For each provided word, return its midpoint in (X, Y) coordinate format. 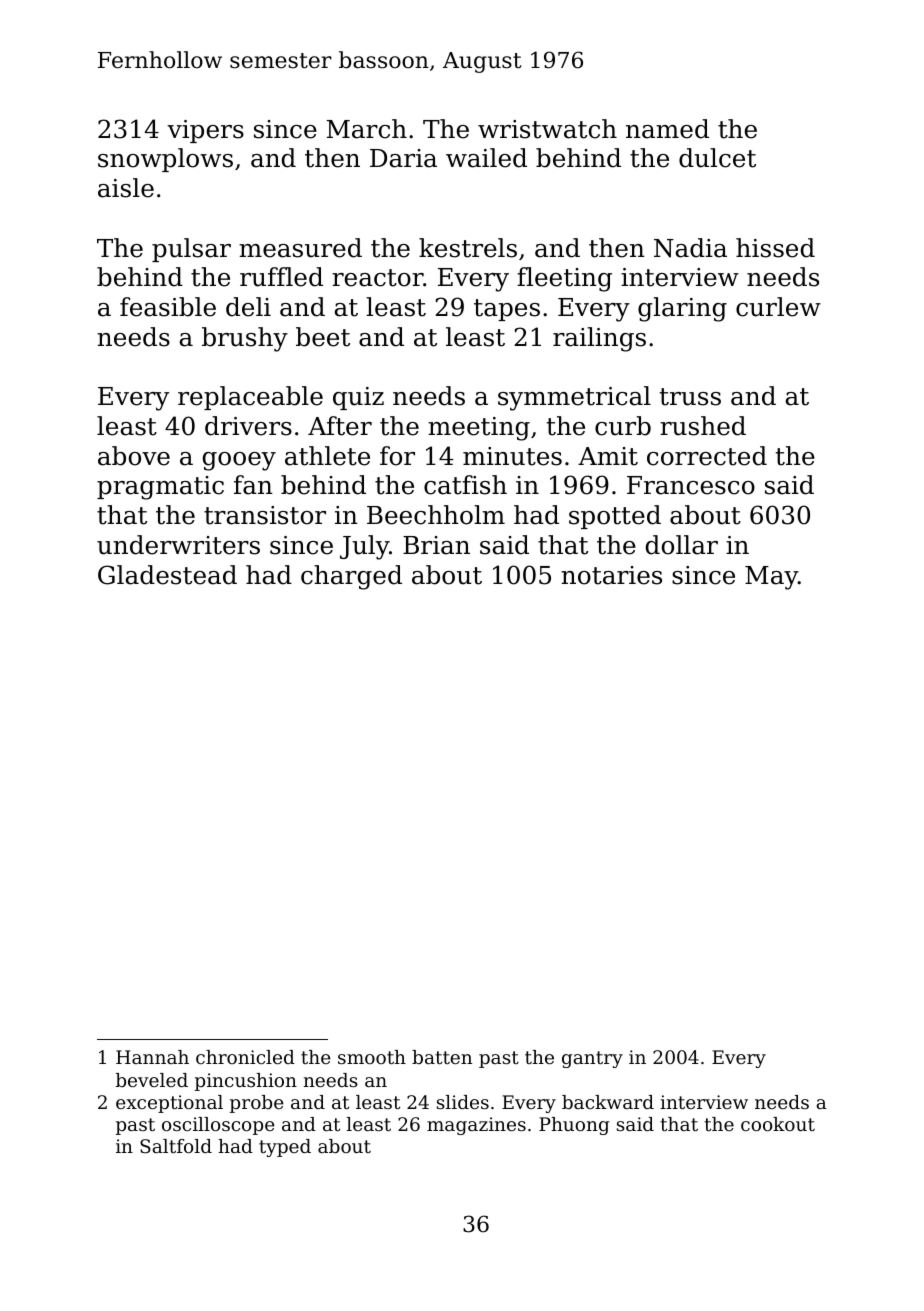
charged (351, 577)
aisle (126, 188)
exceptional (169, 1104)
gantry (592, 1059)
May (771, 578)
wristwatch (547, 129)
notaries (611, 575)
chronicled (245, 1057)
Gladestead (167, 575)
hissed (775, 248)
